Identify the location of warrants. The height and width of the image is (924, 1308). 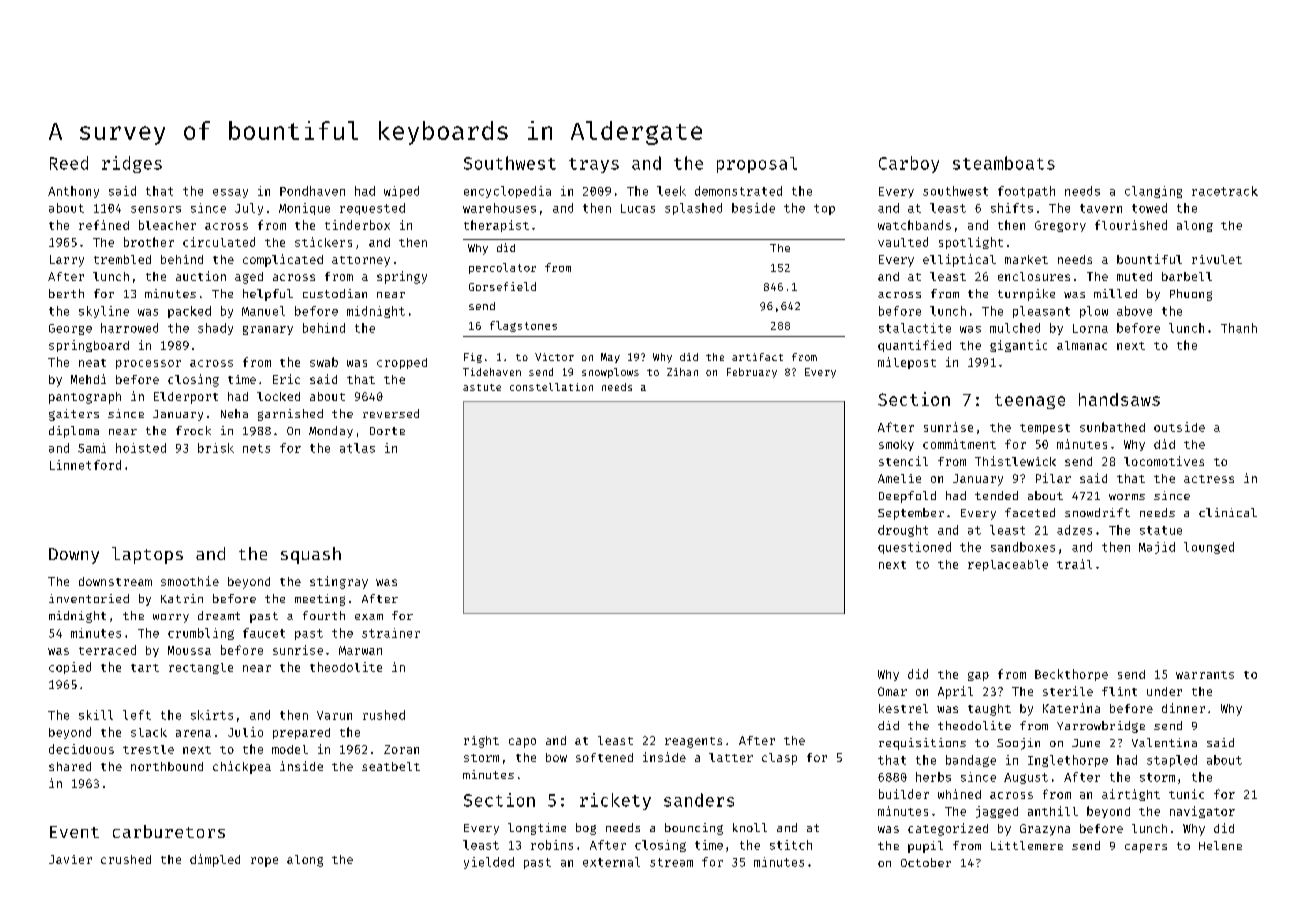
(1205, 675).
